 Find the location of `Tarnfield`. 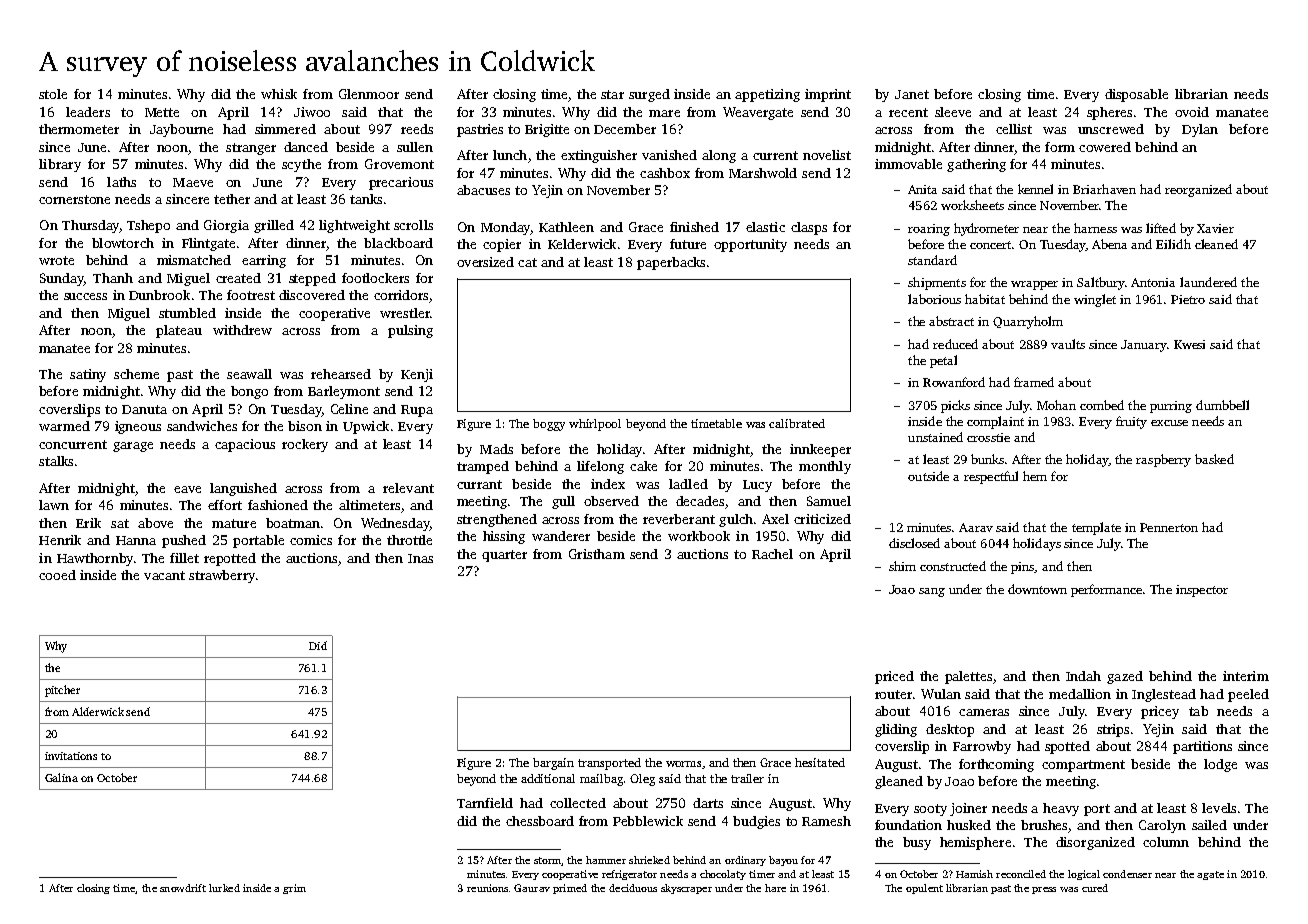

Tarnfield is located at coordinates (485, 803).
